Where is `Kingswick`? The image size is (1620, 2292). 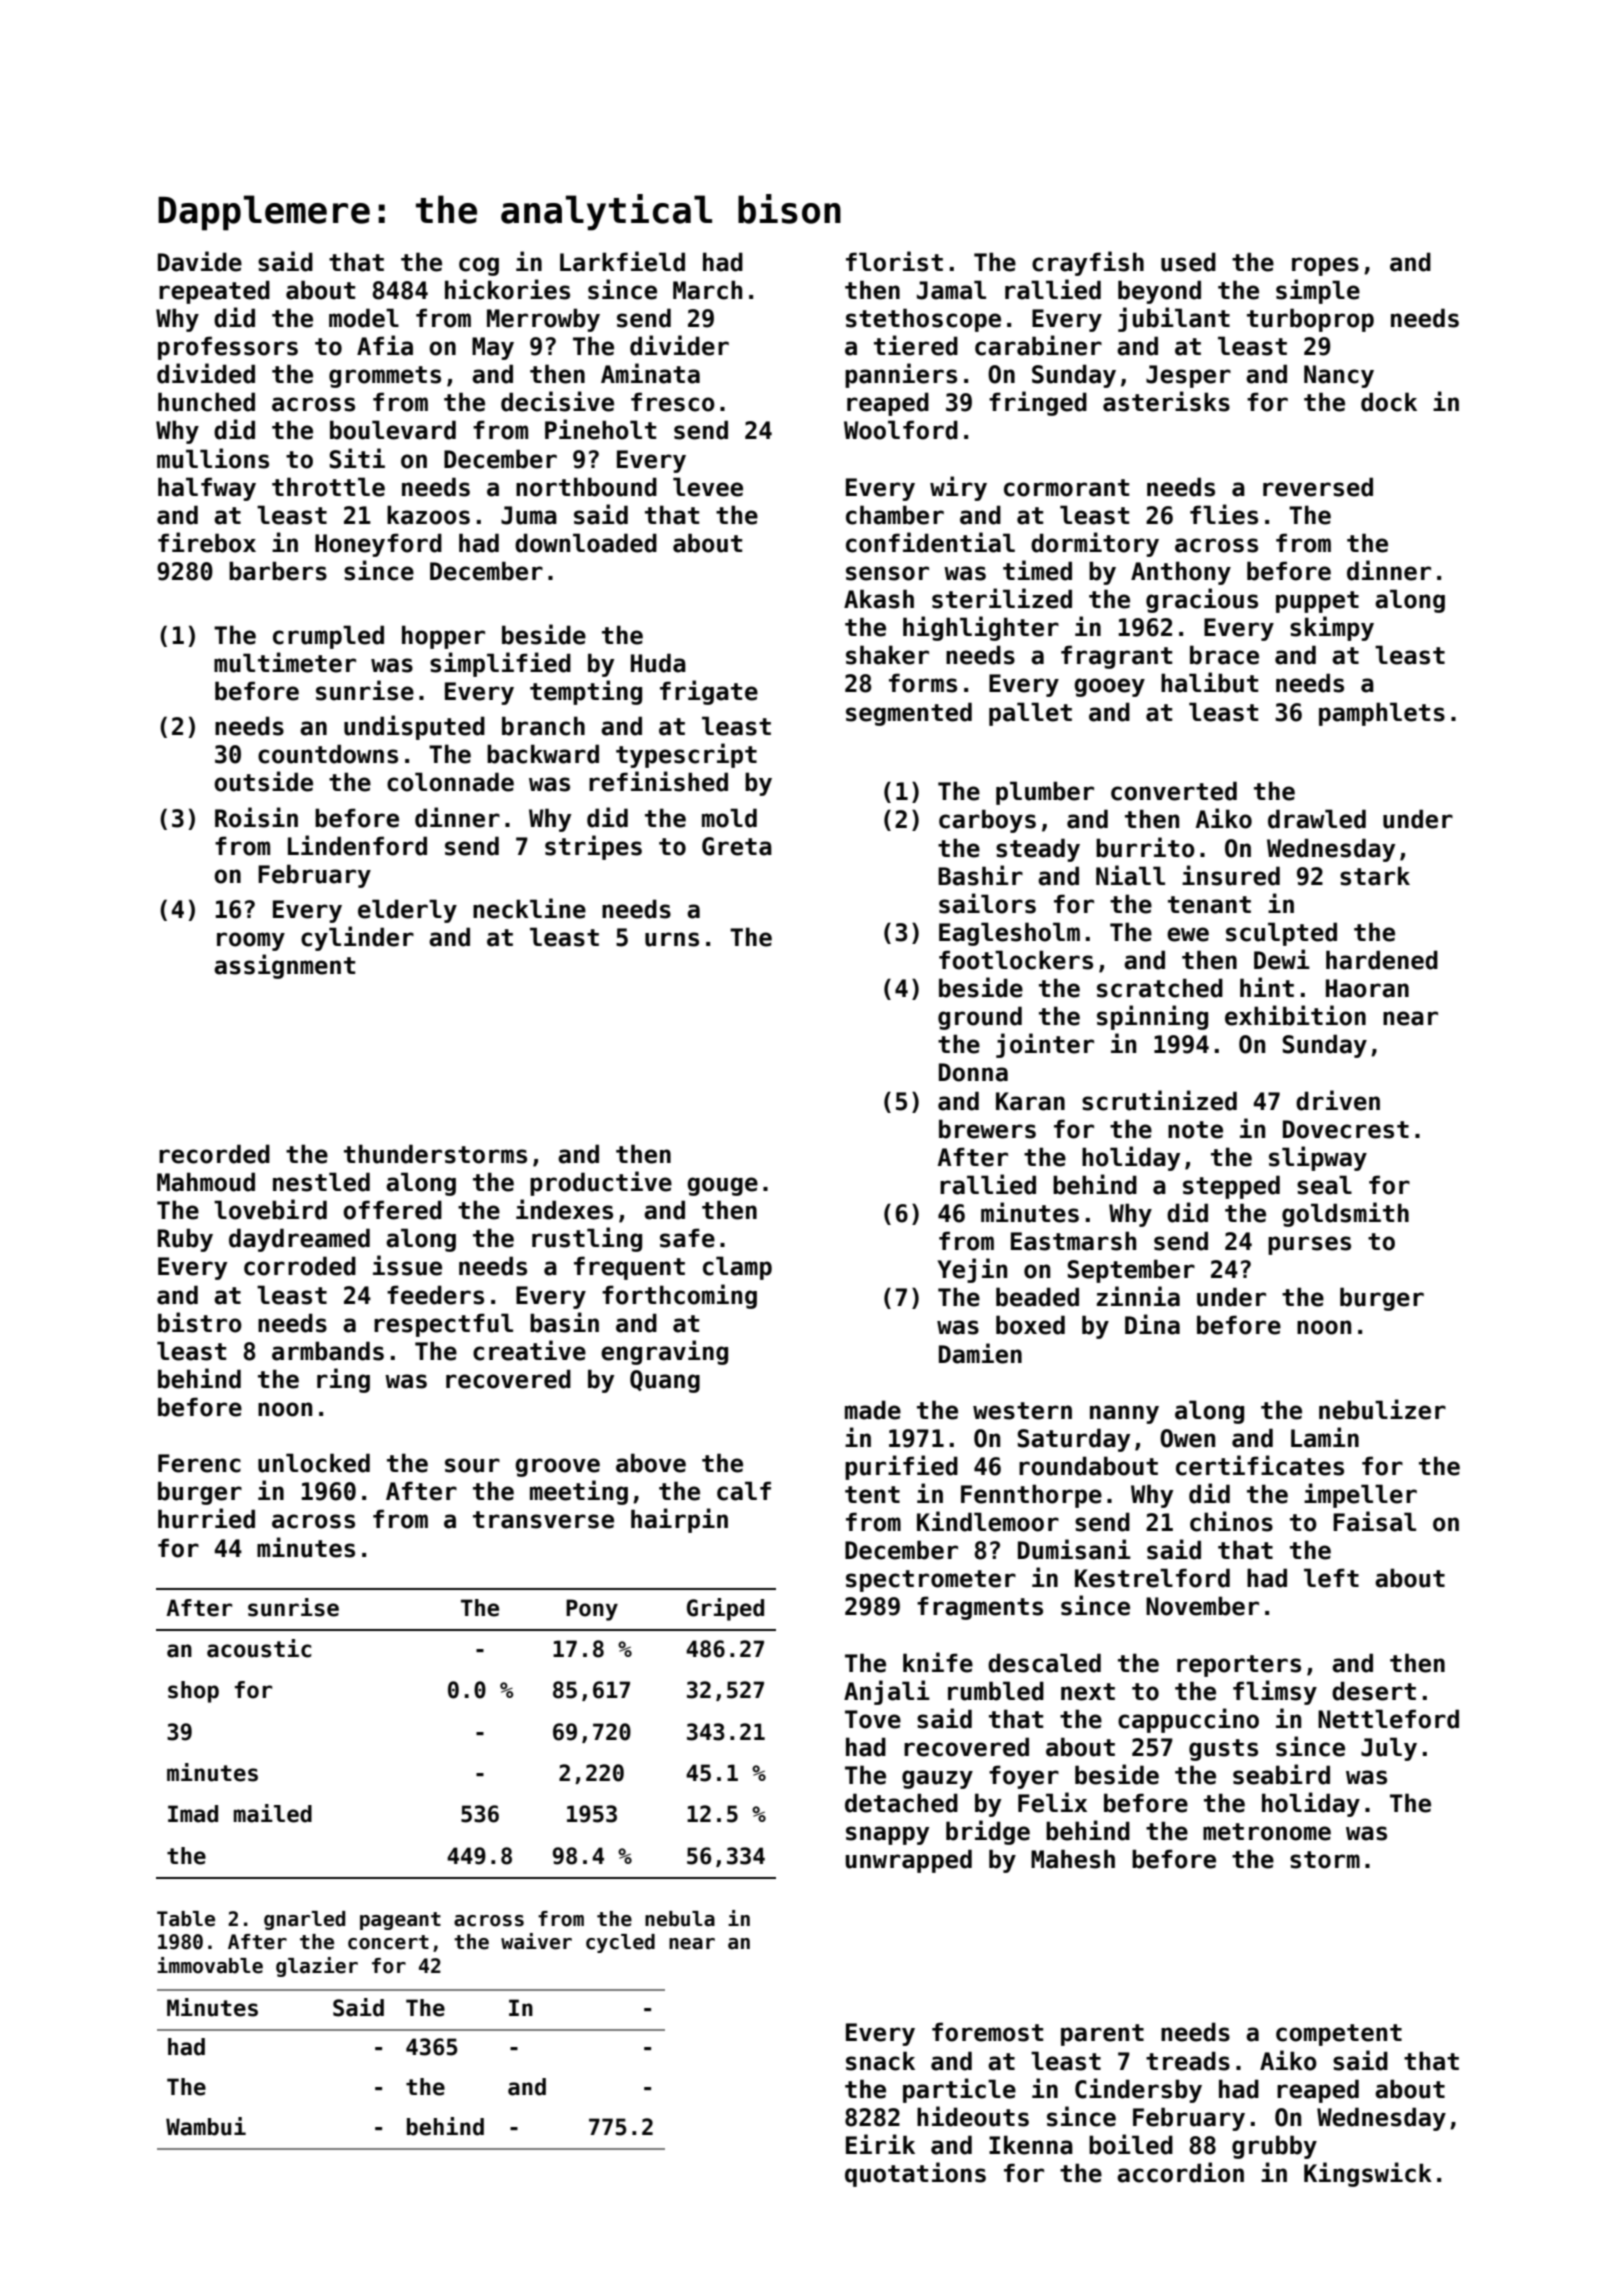
Kingswick is located at coordinates (1368, 2174).
